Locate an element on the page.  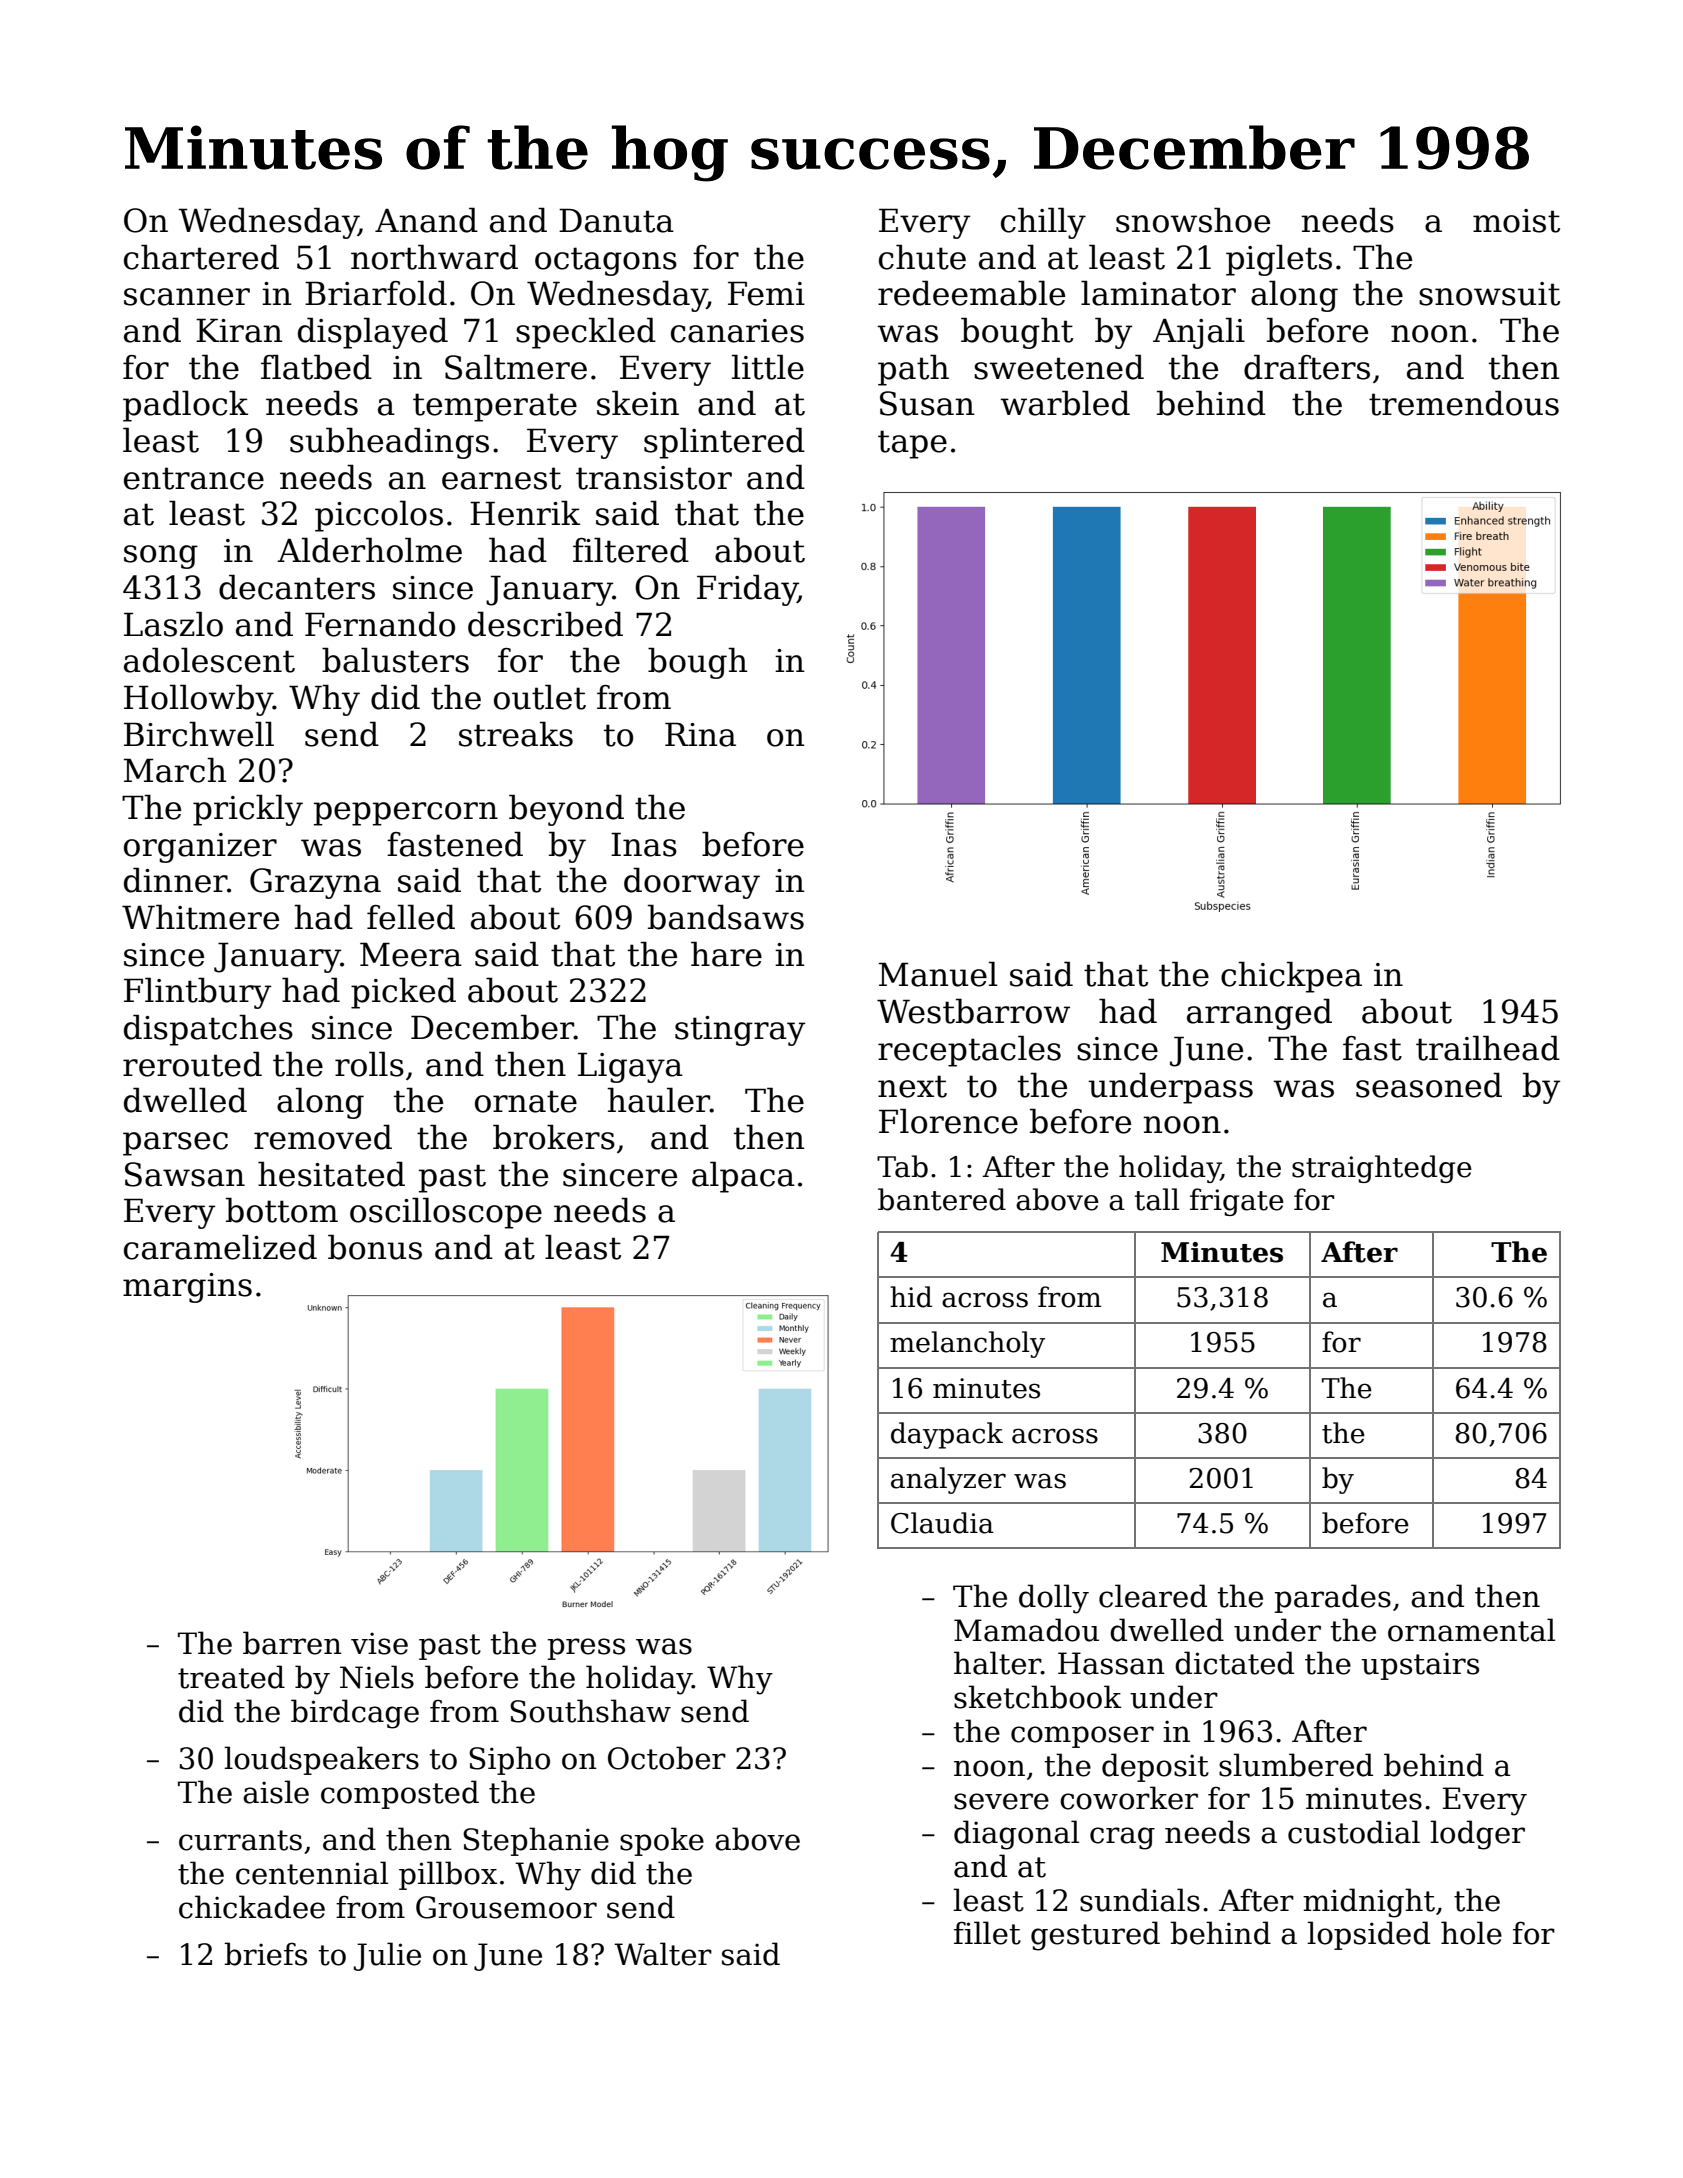
hauler is located at coordinates (658, 1100).
